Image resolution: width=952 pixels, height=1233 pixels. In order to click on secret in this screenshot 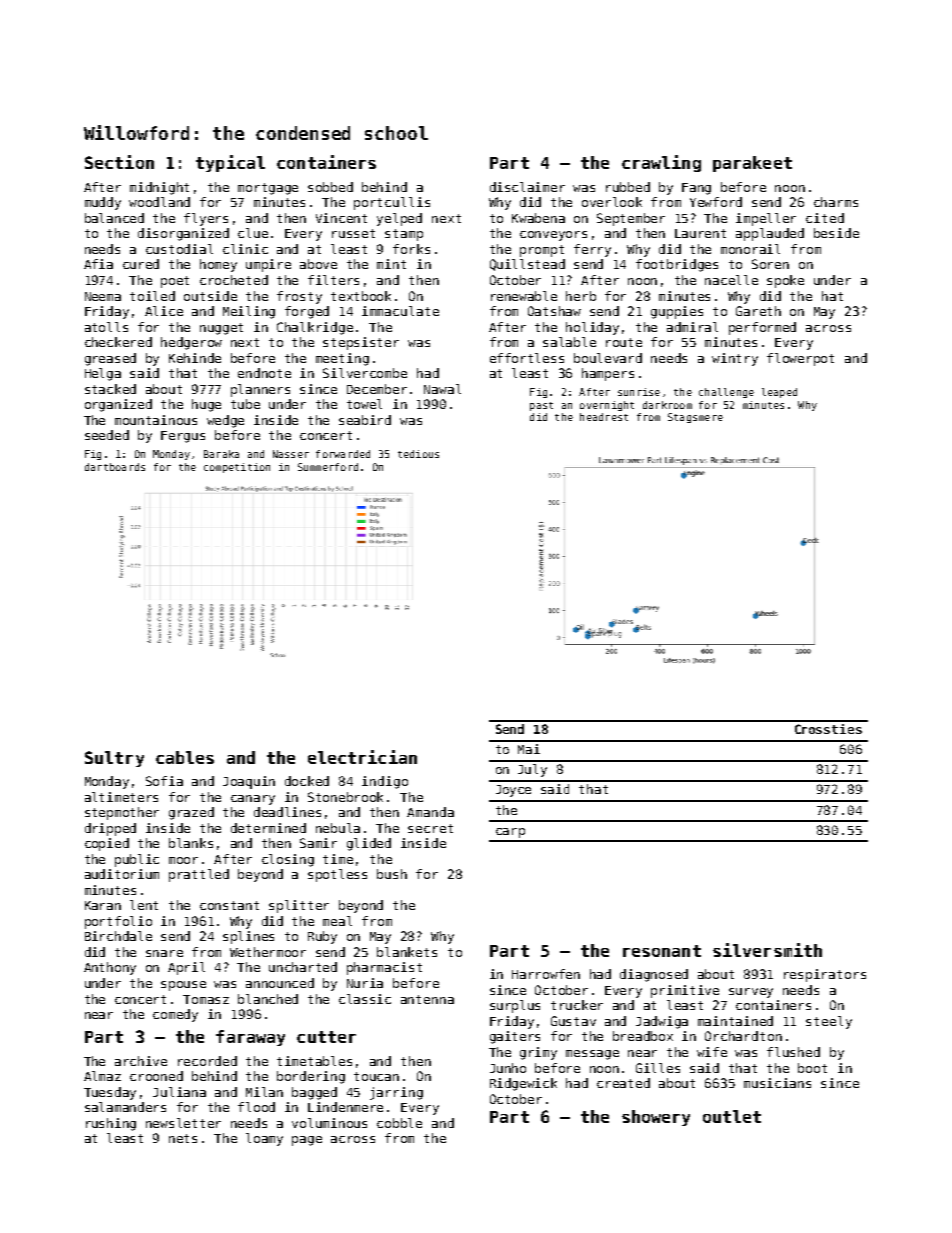, I will do `click(430, 828)`.
